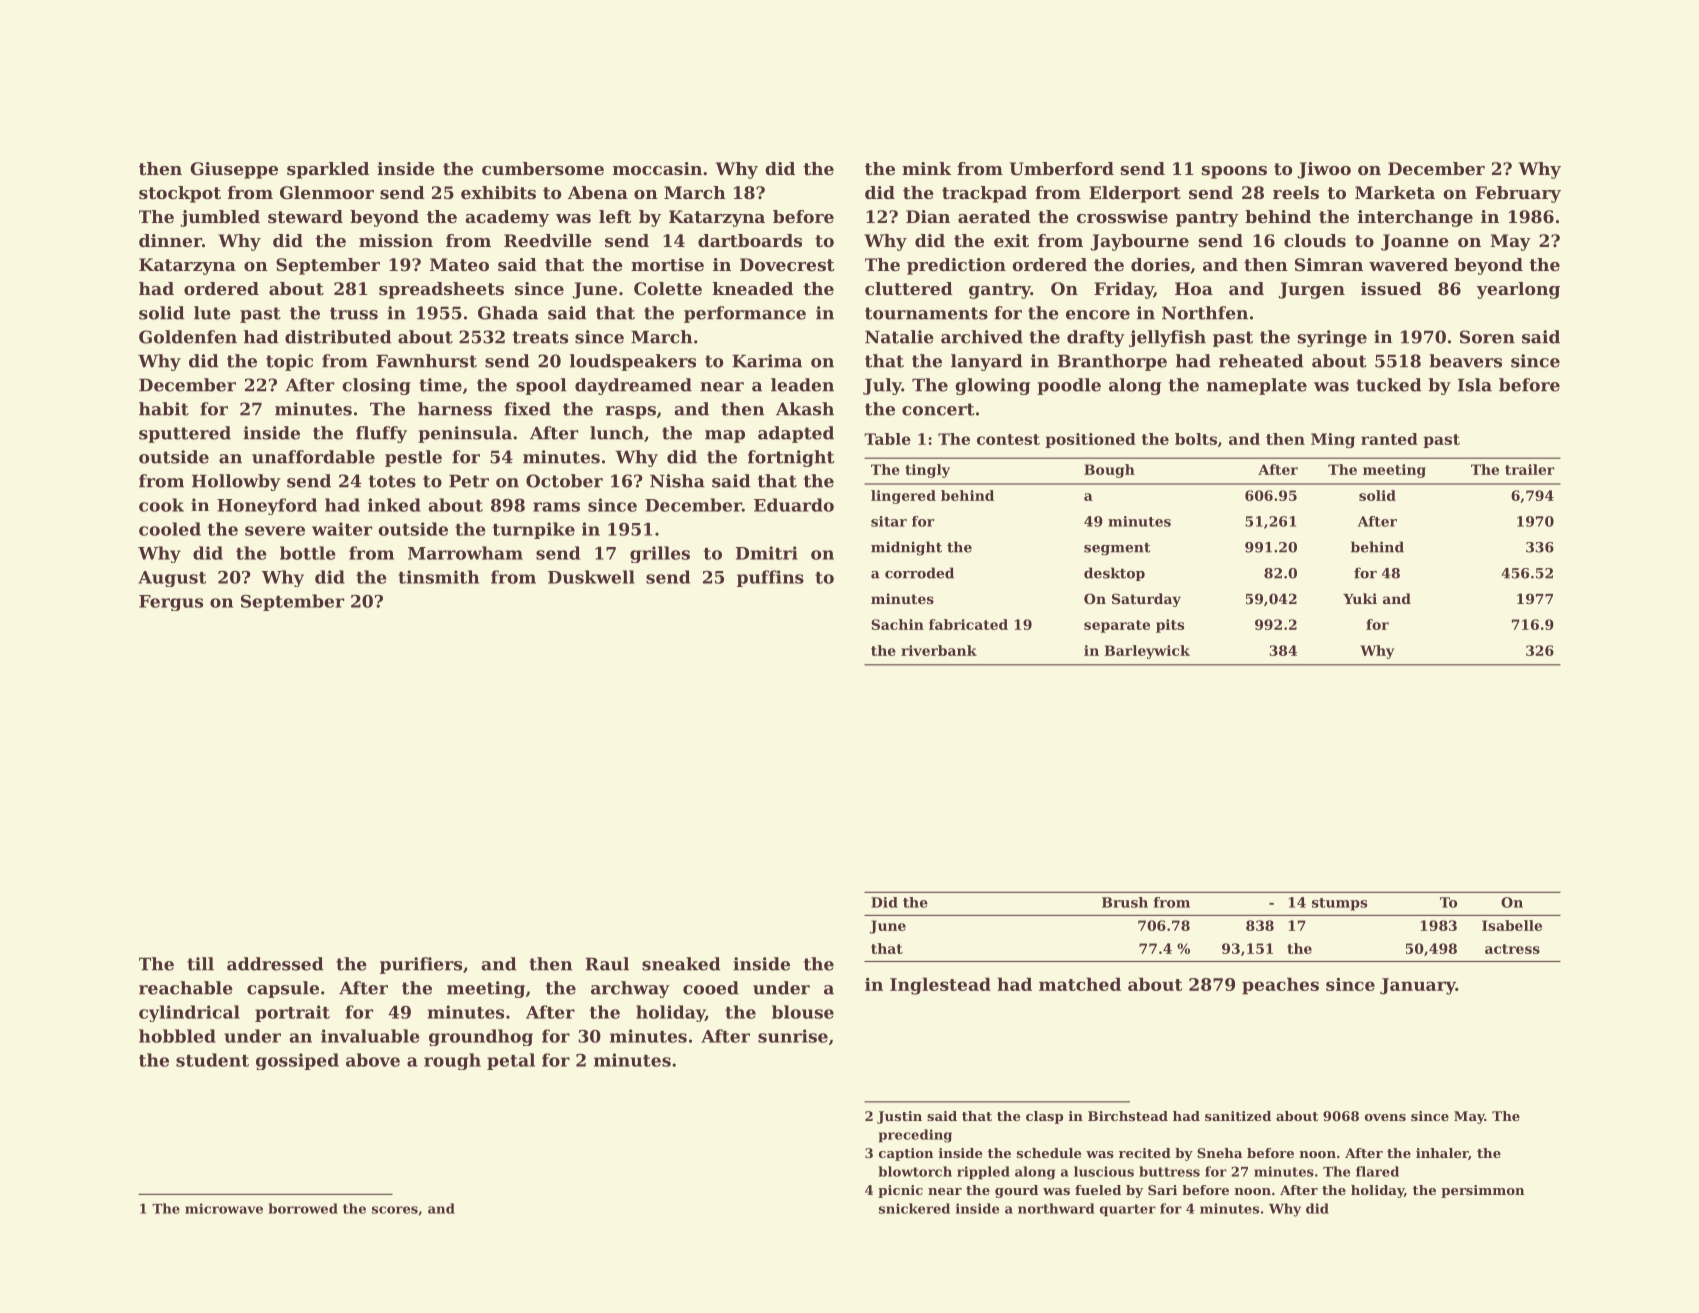  I want to click on hobbled, so click(177, 1036).
